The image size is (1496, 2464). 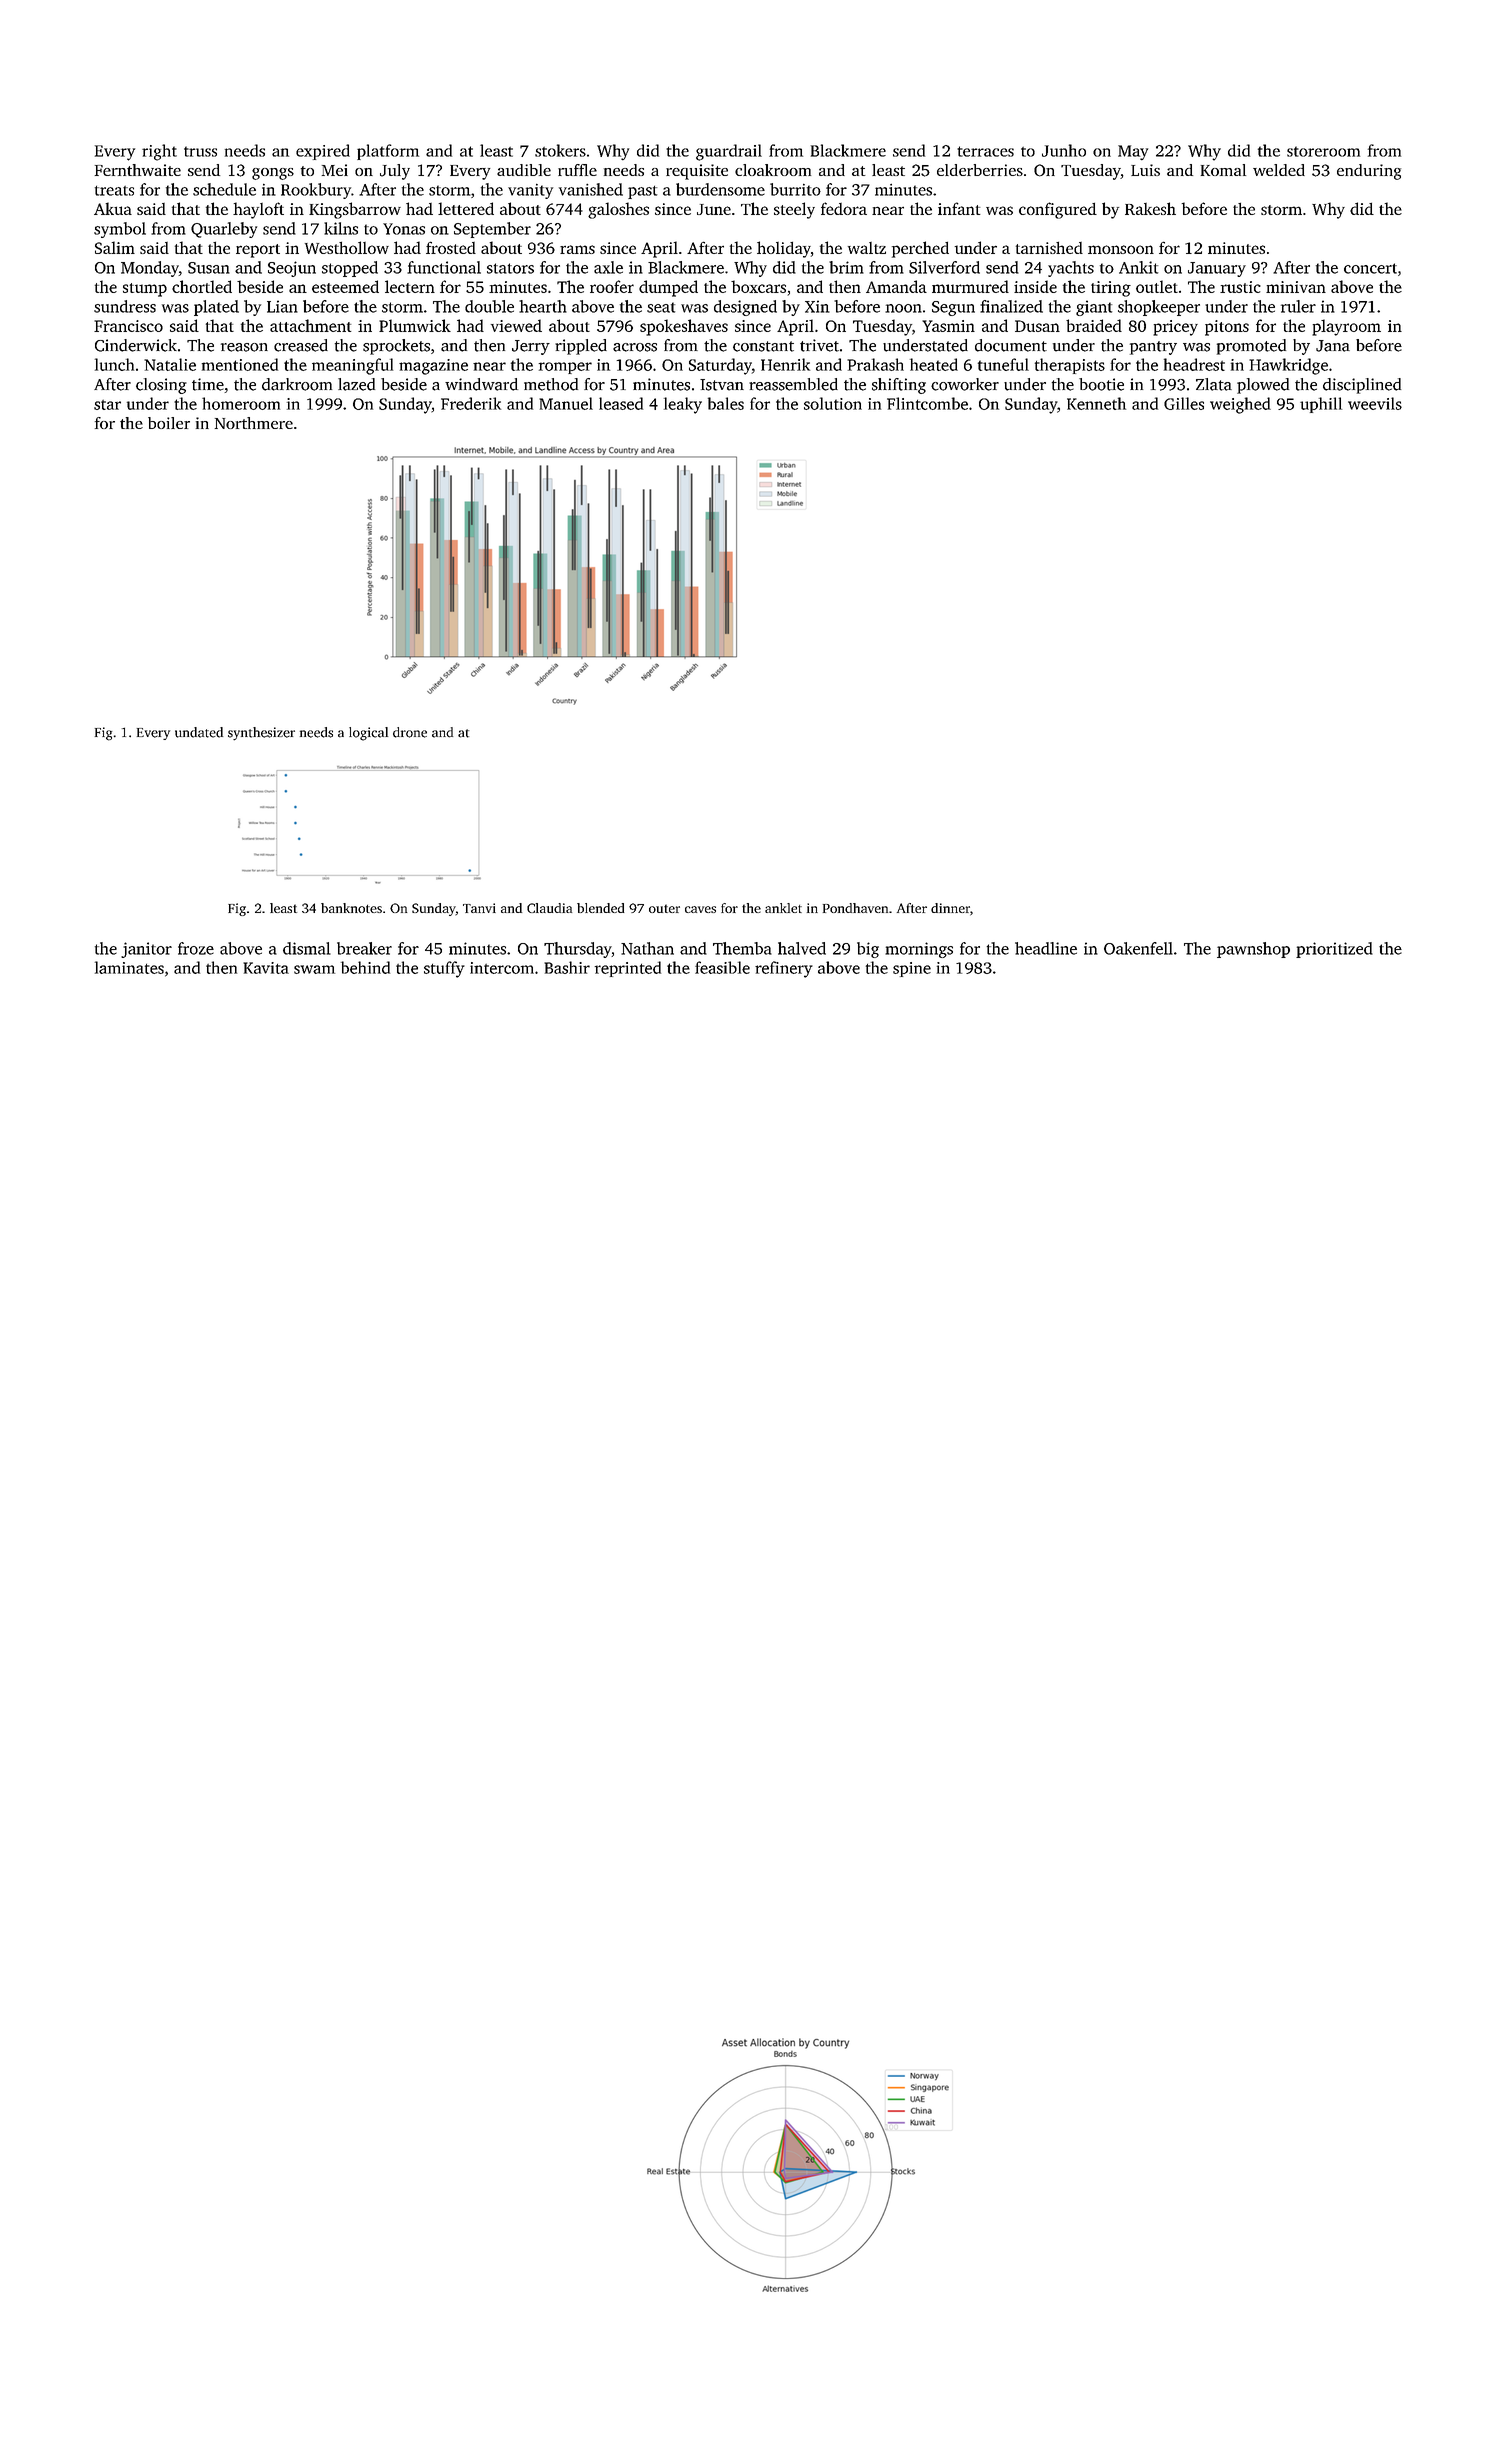 What do you see at coordinates (560, 150) in the image?
I see `stokers` at bounding box center [560, 150].
